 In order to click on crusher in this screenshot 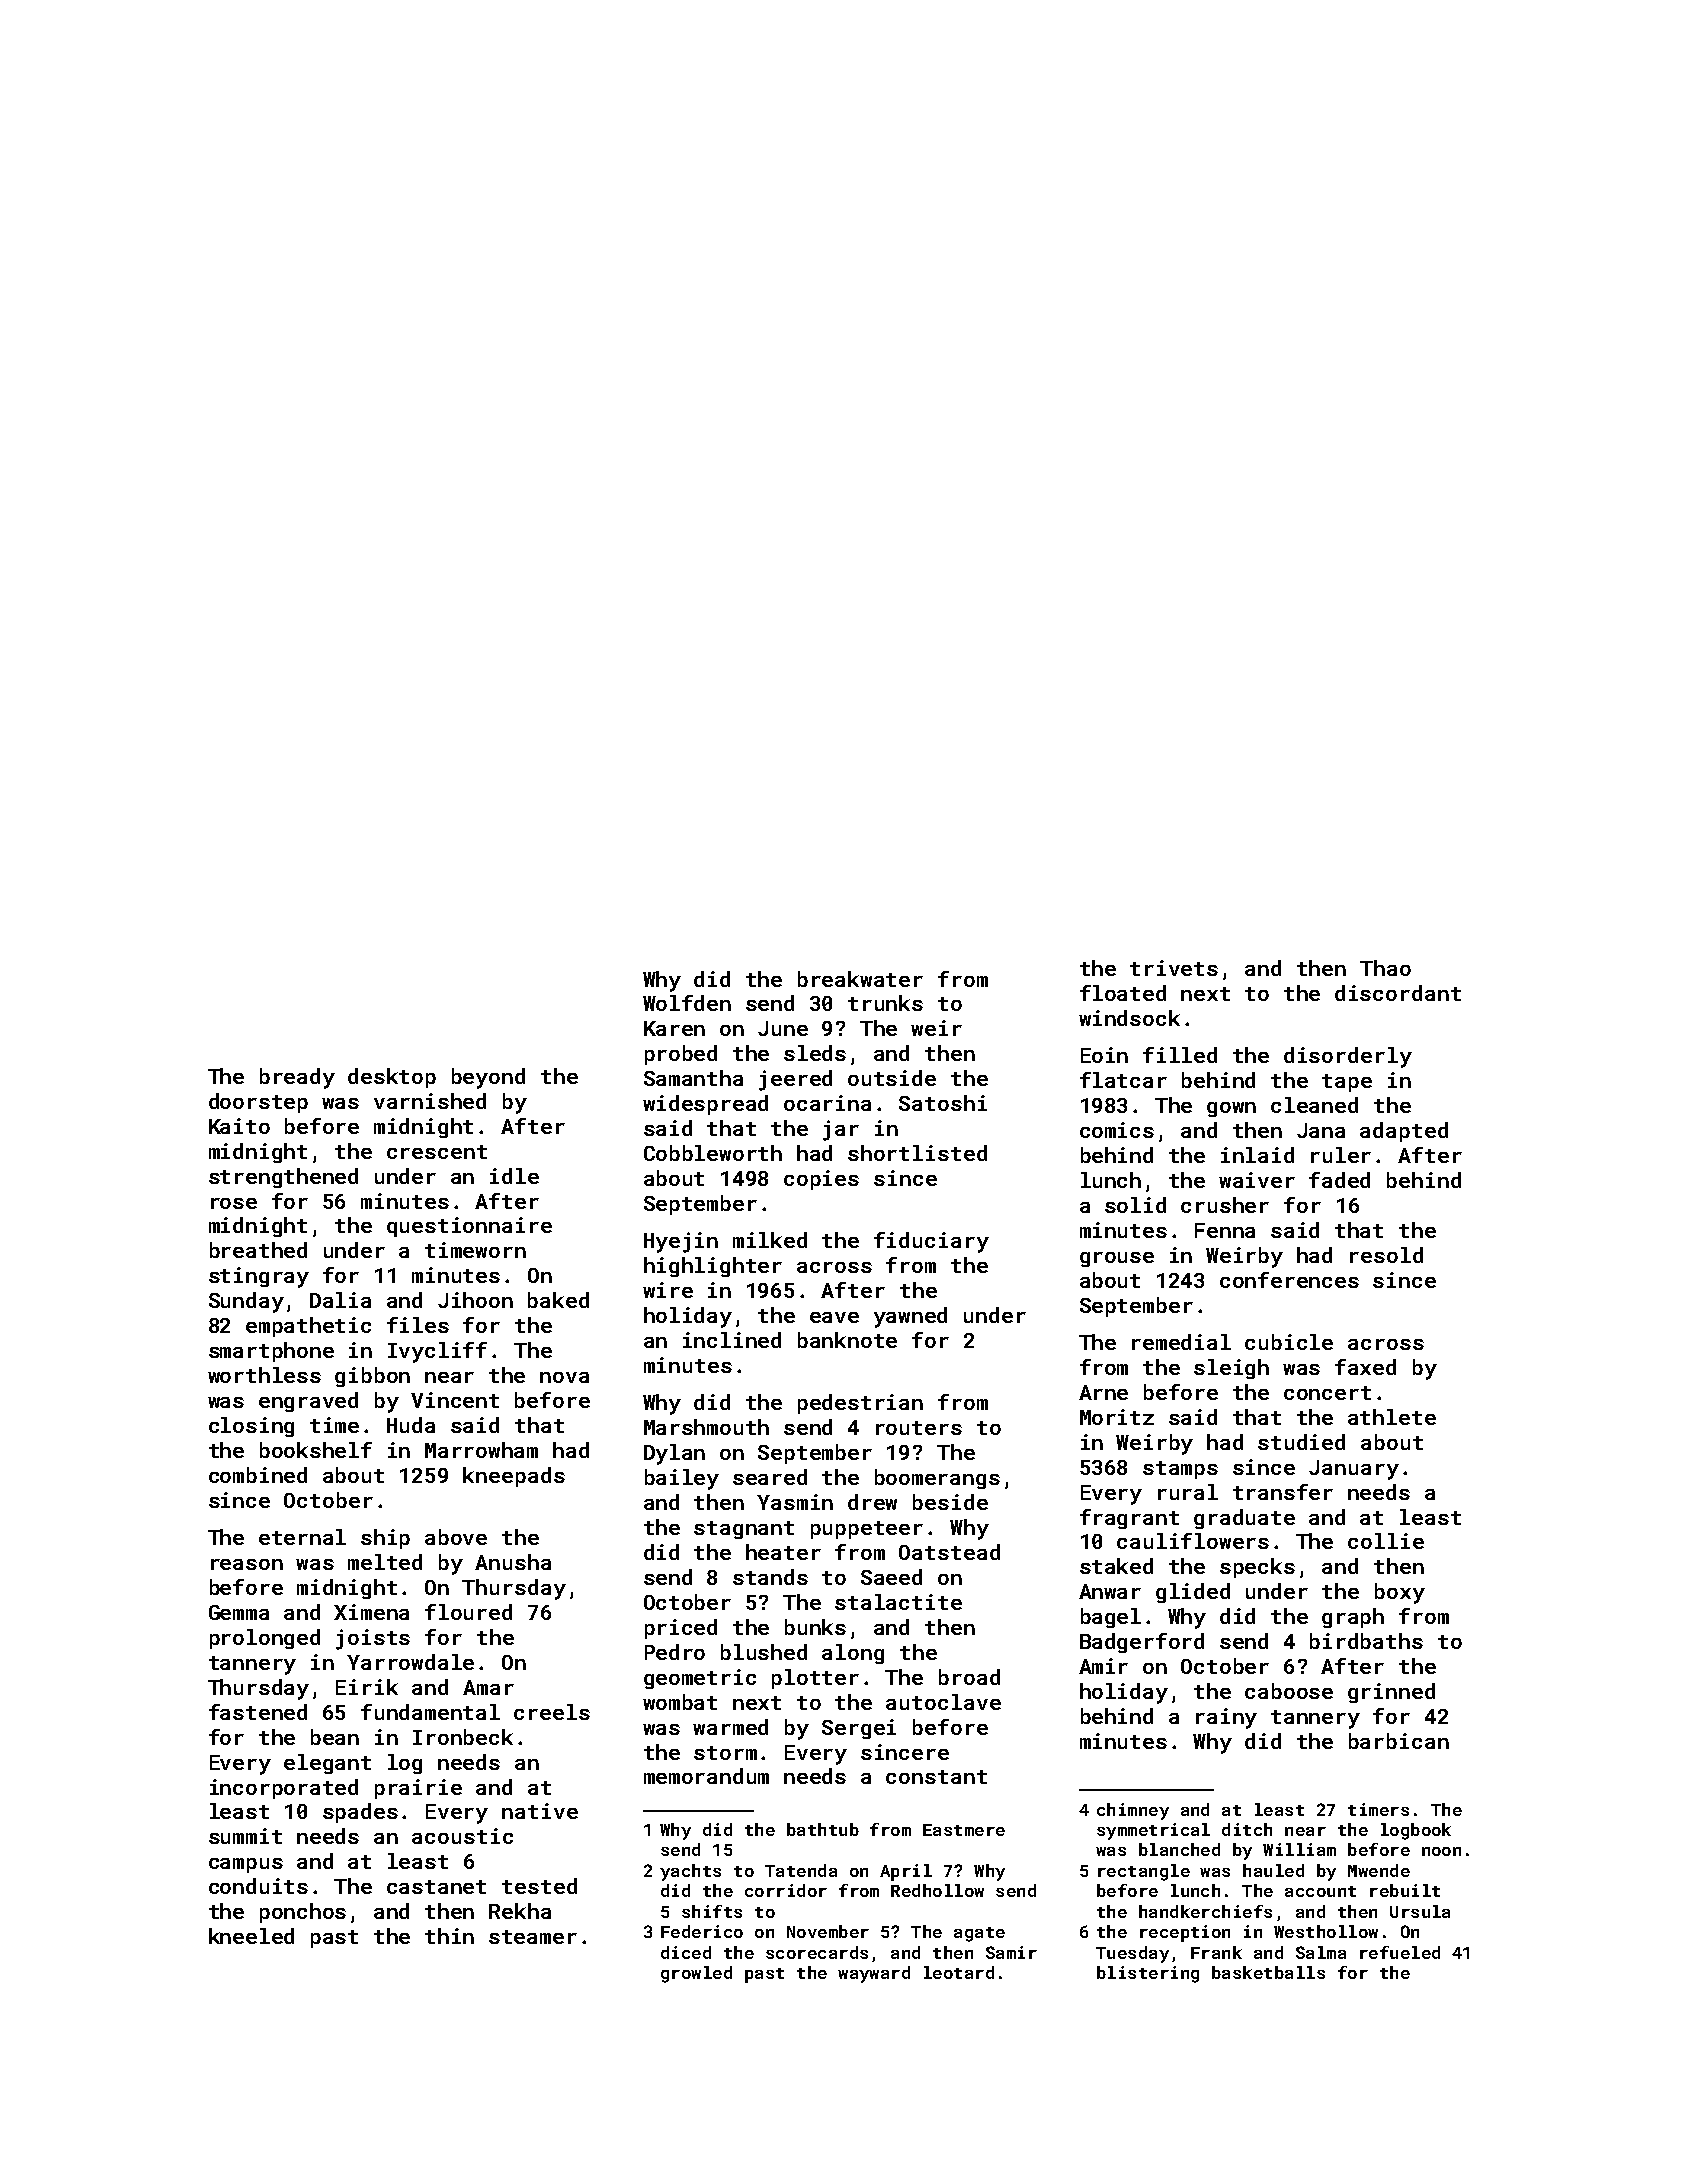, I will do `click(1225, 1205)`.
